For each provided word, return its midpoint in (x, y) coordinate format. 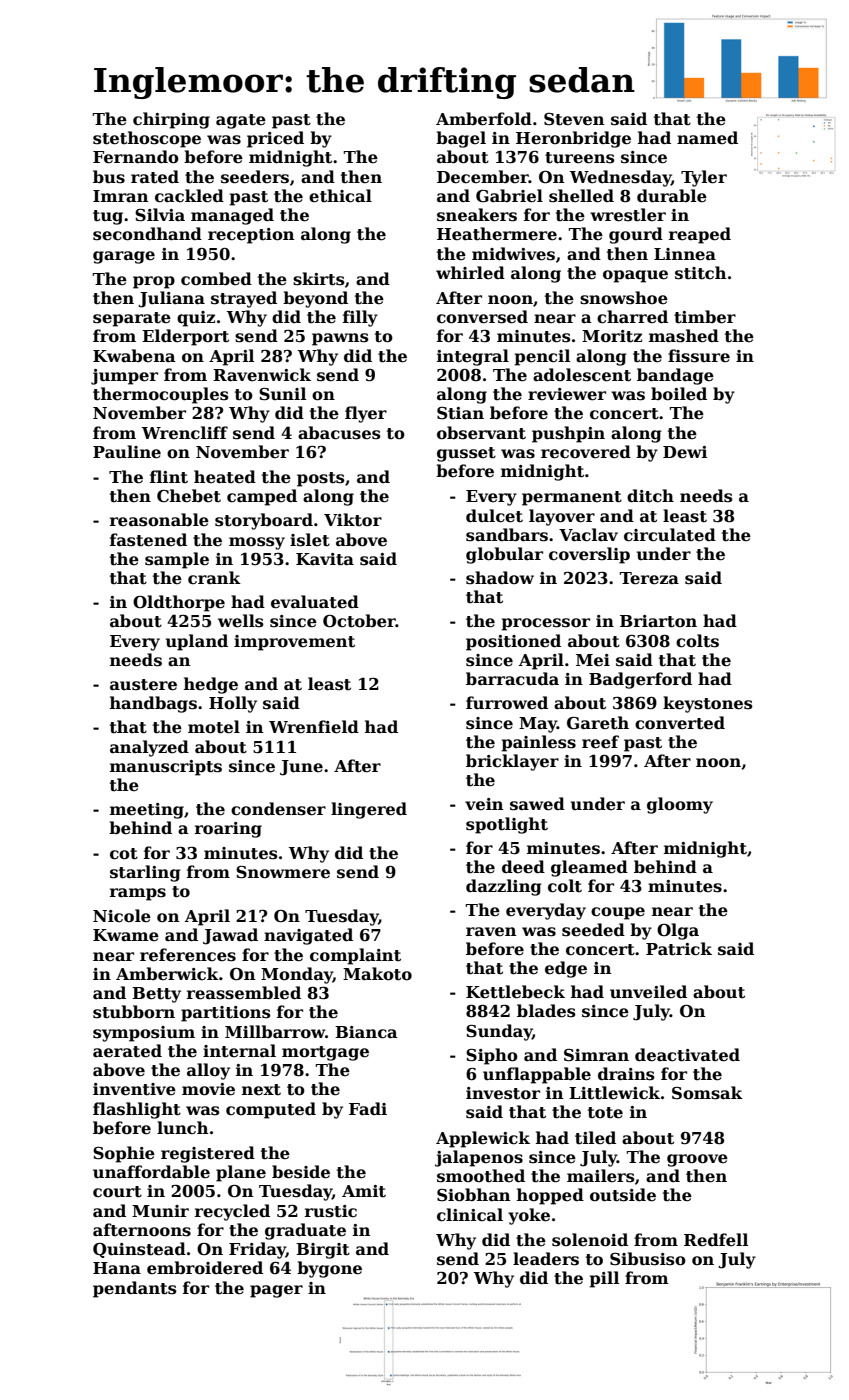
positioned (513, 642)
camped (262, 497)
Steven (574, 119)
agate (241, 121)
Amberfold (484, 119)
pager (276, 1291)
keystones (708, 704)
